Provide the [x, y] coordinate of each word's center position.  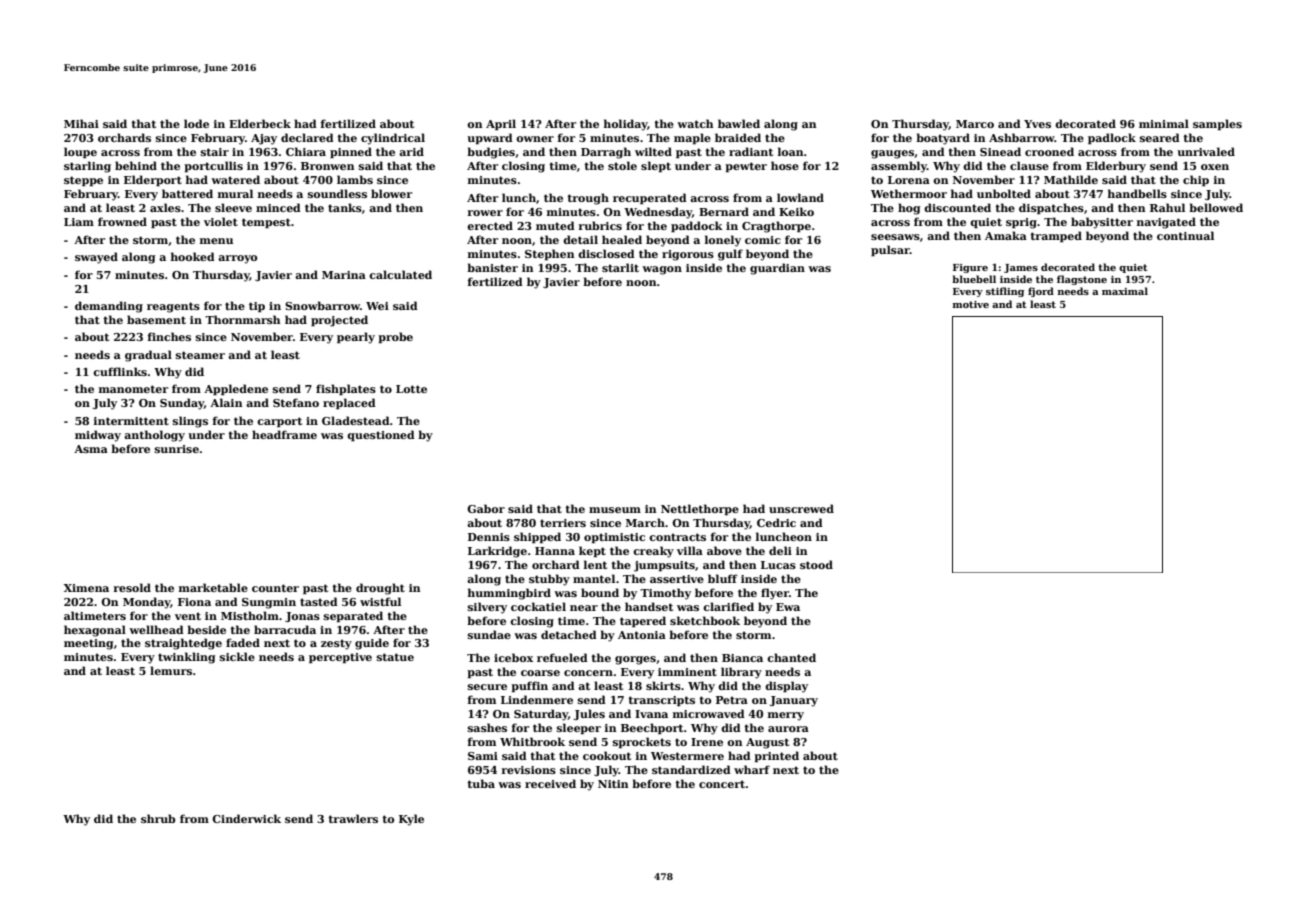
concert [722, 784]
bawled [739, 123]
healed [622, 239]
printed [776, 756]
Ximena [86, 588]
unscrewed [801, 508]
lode [196, 123]
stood [816, 564]
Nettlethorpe [700, 509]
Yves [1037, 124]
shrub [158, 818]
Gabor [486, 508]
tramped [1056, 236]
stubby [549, 580]
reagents [173, 307]
